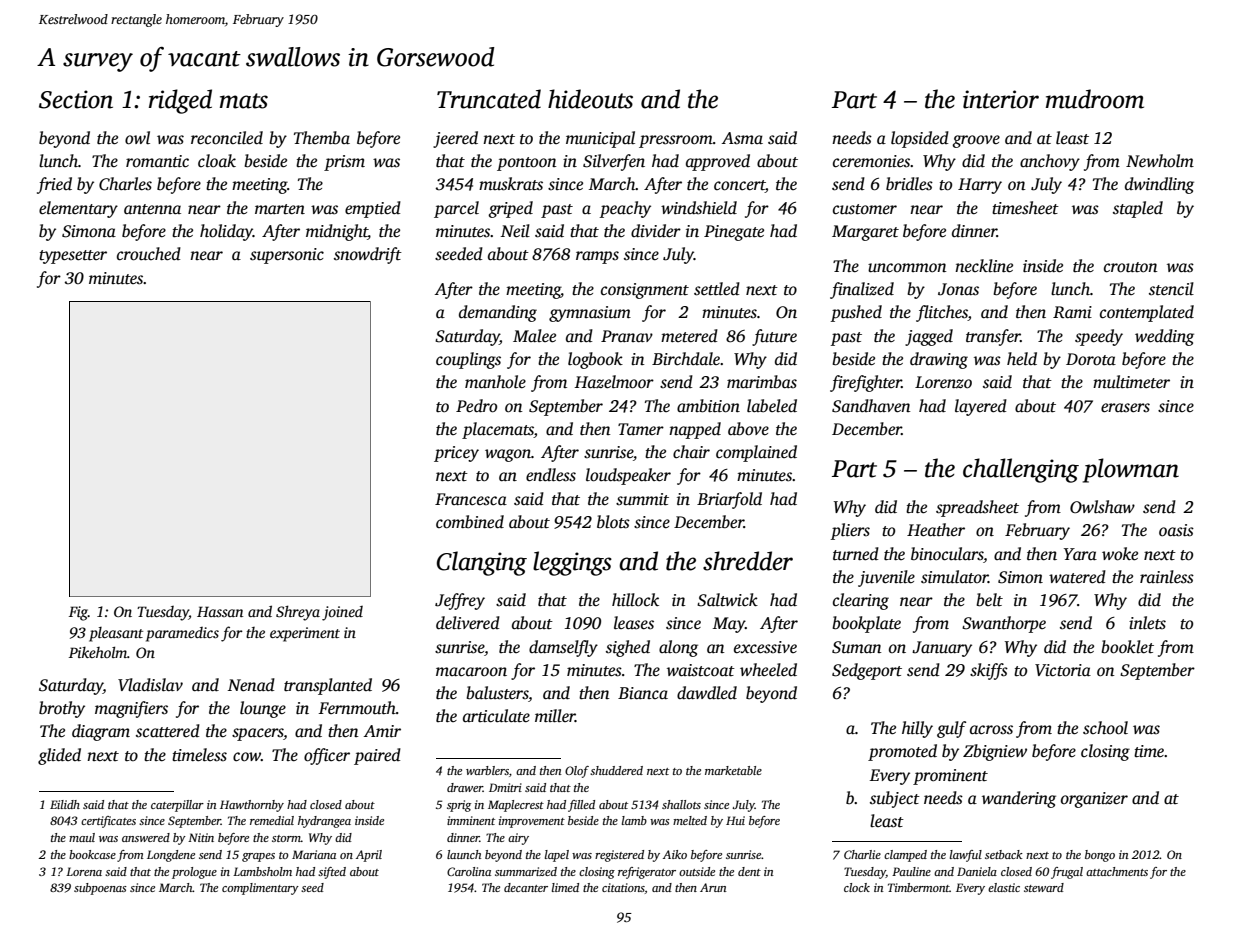 The height and width of the screenshot is (952, 1233). What do you see at coordinates (555, 716) in the screenshot?
I see `miller` at bounding box center [555, 716].
